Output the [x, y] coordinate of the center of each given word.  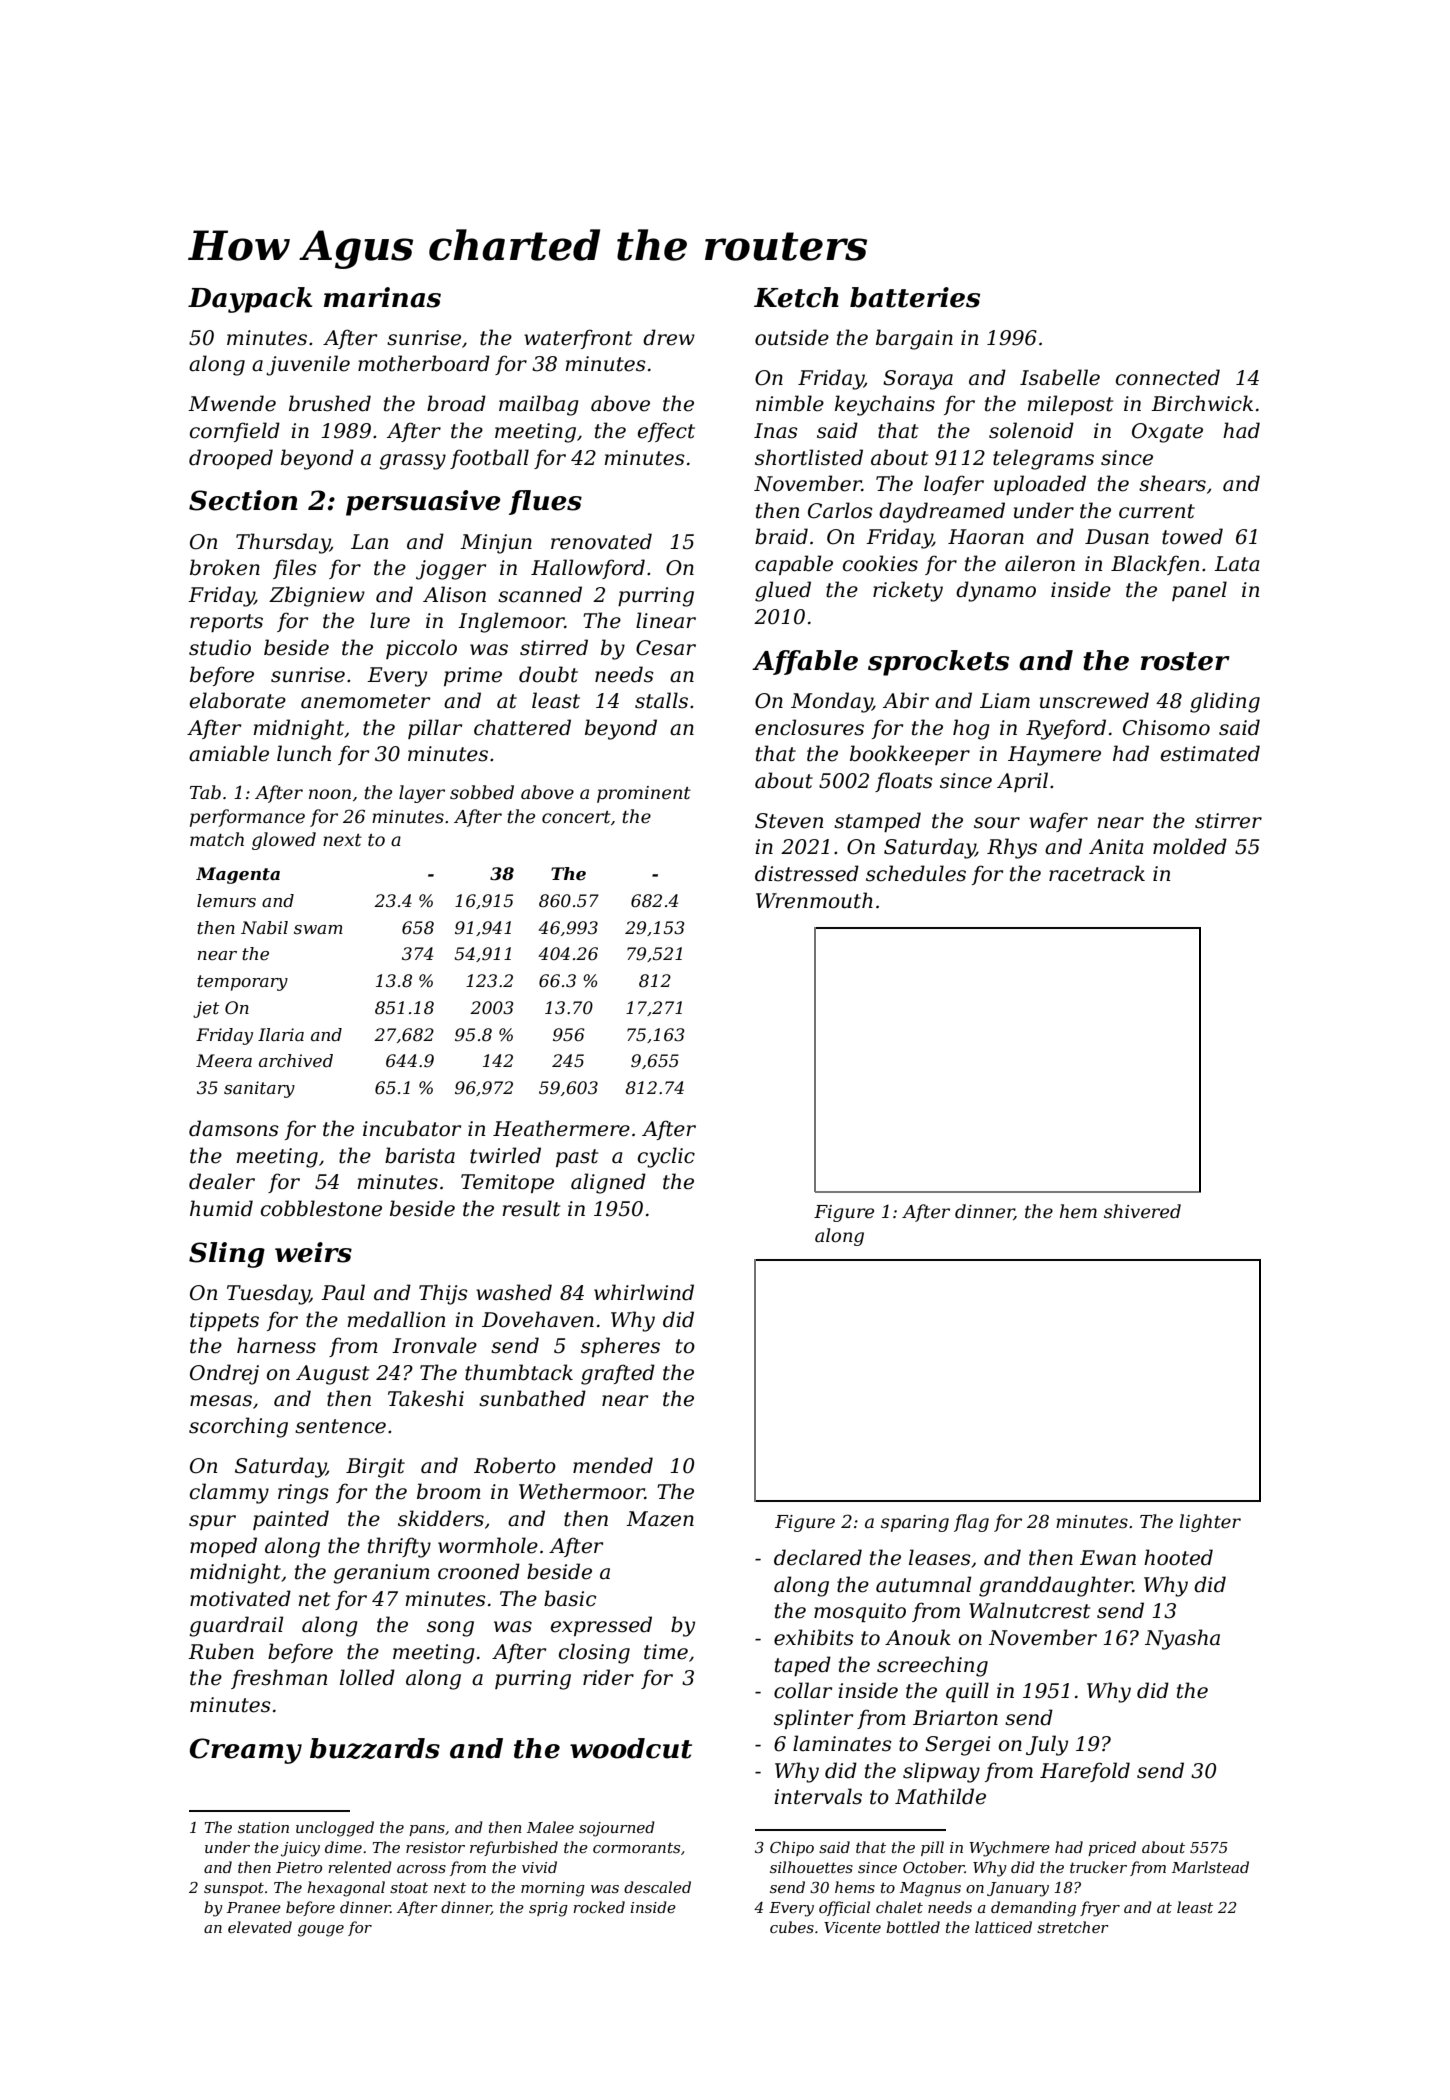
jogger [451, 570]
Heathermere [561, 1128]
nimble [790, 403]
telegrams [1043, 459]
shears [1172, 483]
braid [781, 536]
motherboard [424, 363]
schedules [916, 873]
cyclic [666, 1157]
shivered [1142, 1211]
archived [296, 1061]
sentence [340, 1426]
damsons [234, 1128]
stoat [409, 1887]
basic [570, 1598]
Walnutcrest [1029, 1610]
